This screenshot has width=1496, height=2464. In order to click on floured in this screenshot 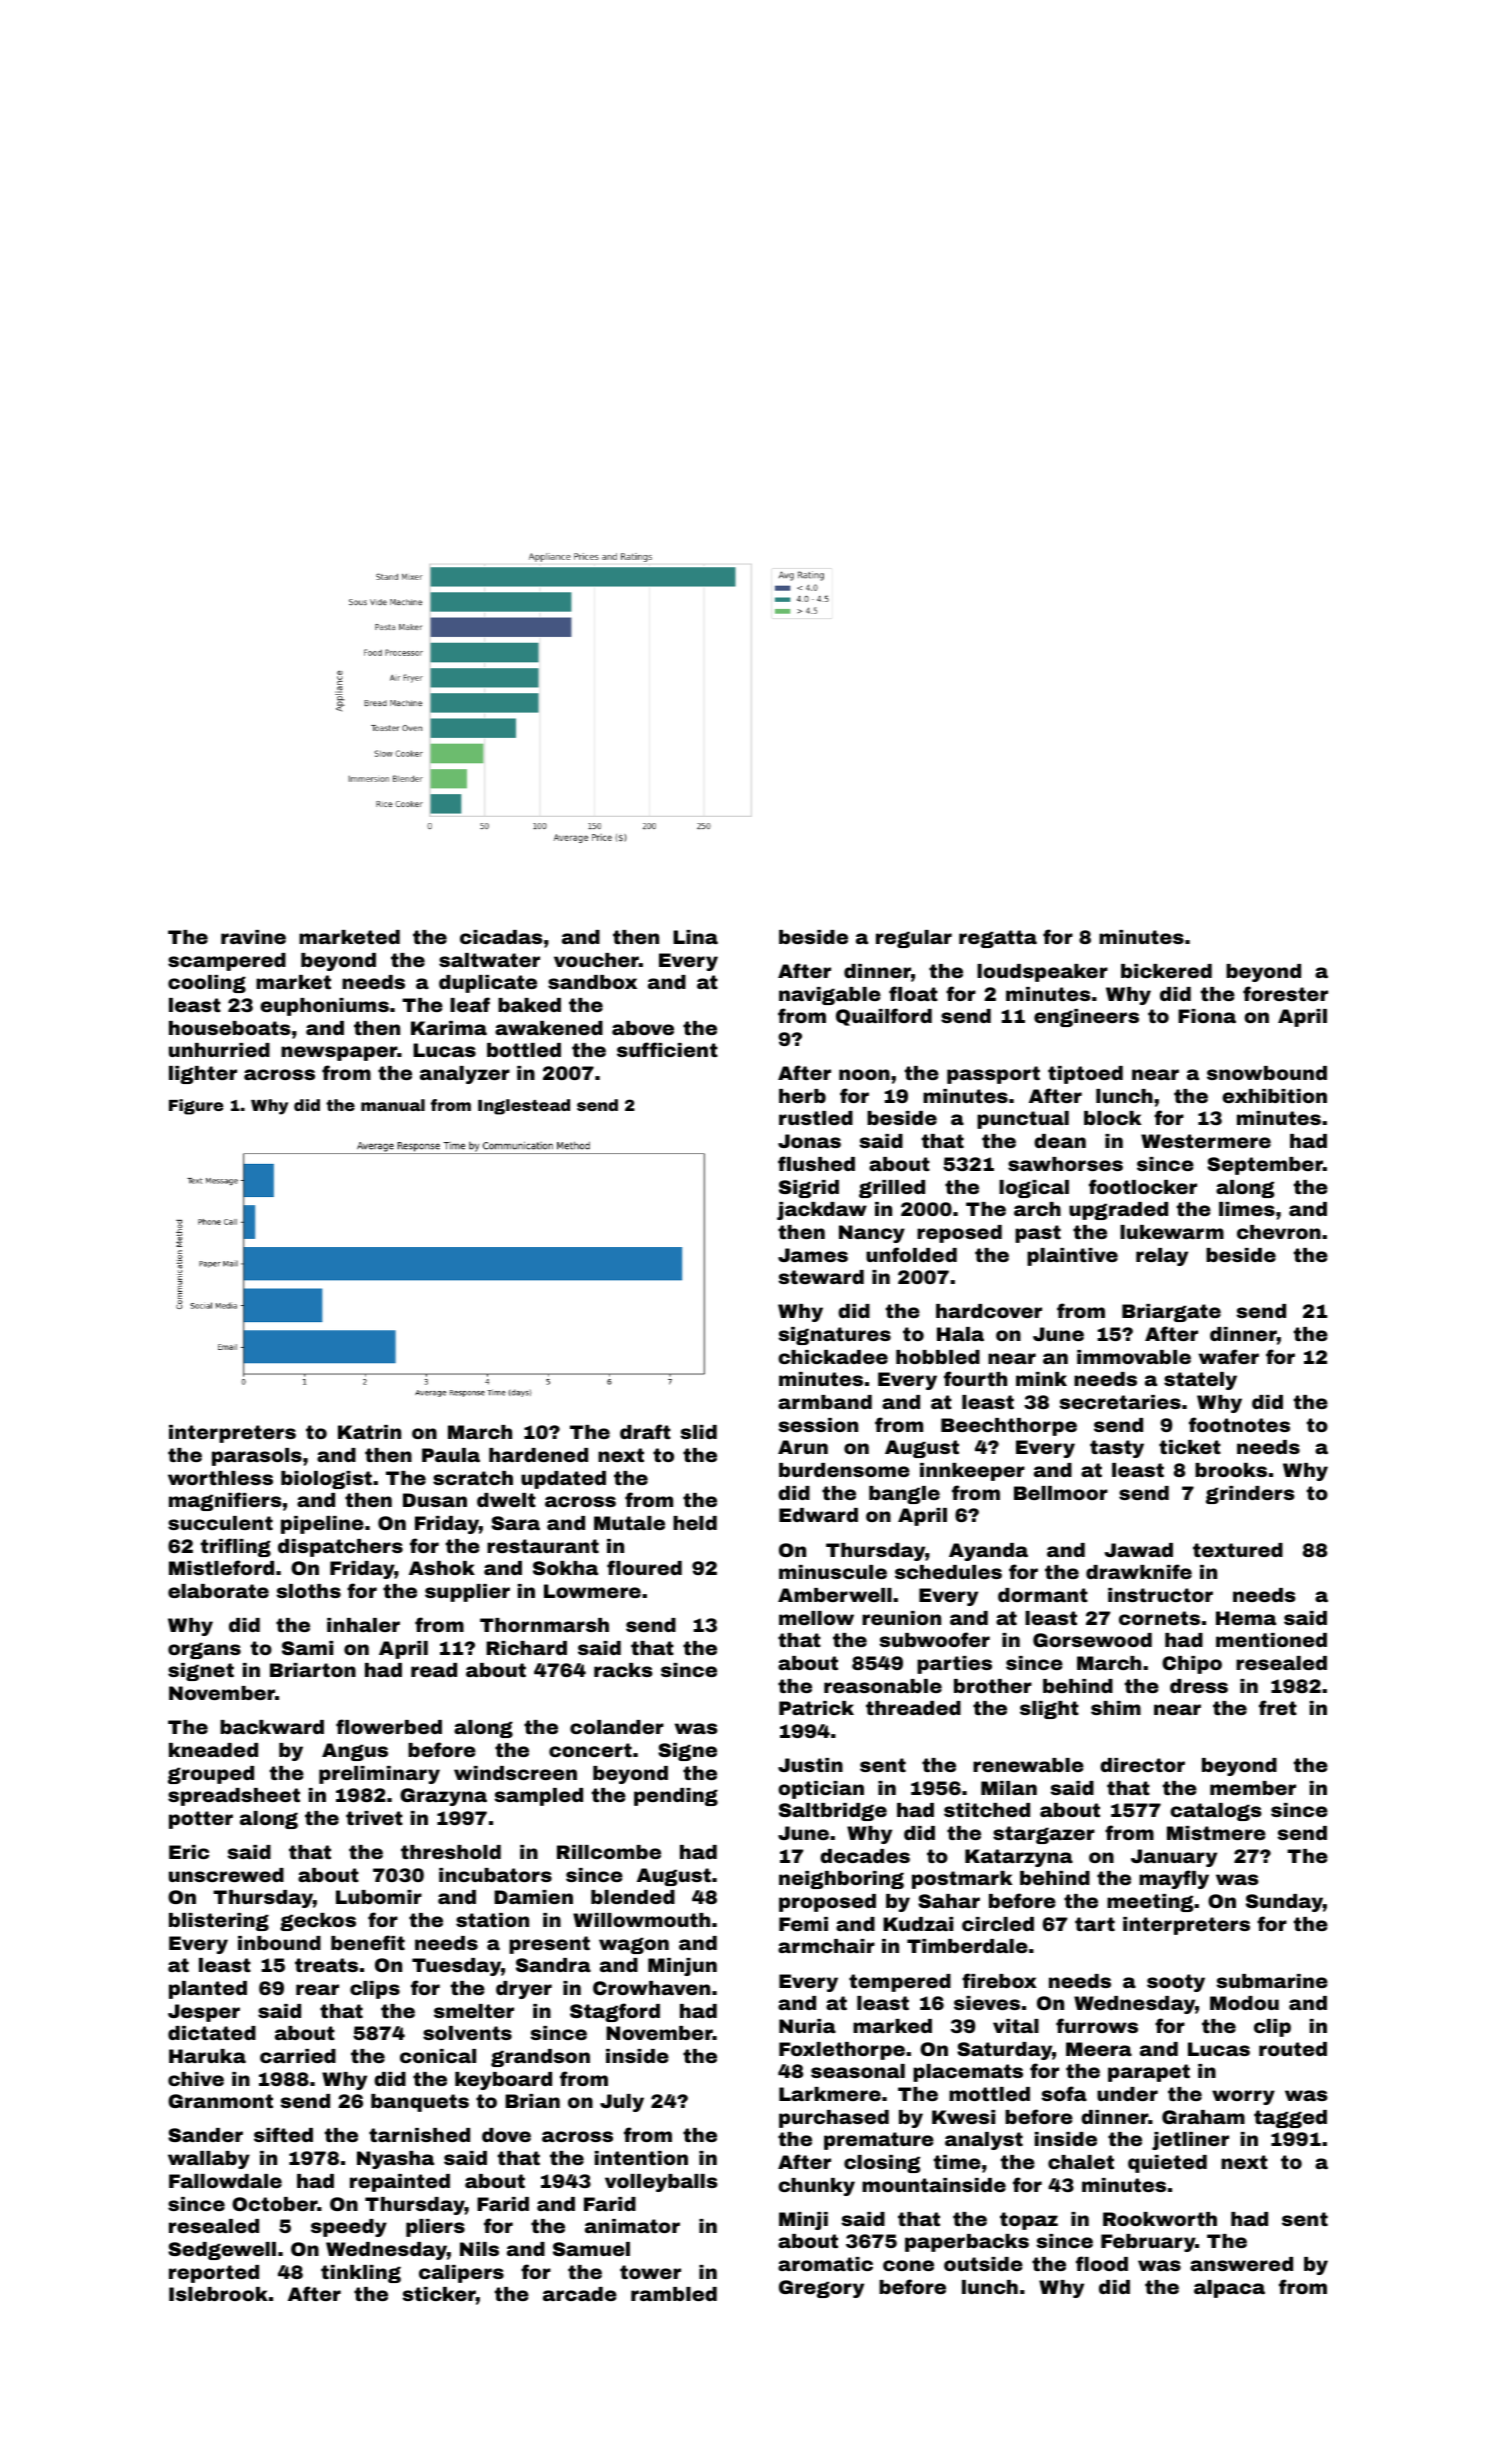, I will do `click(644, 1567)`.
